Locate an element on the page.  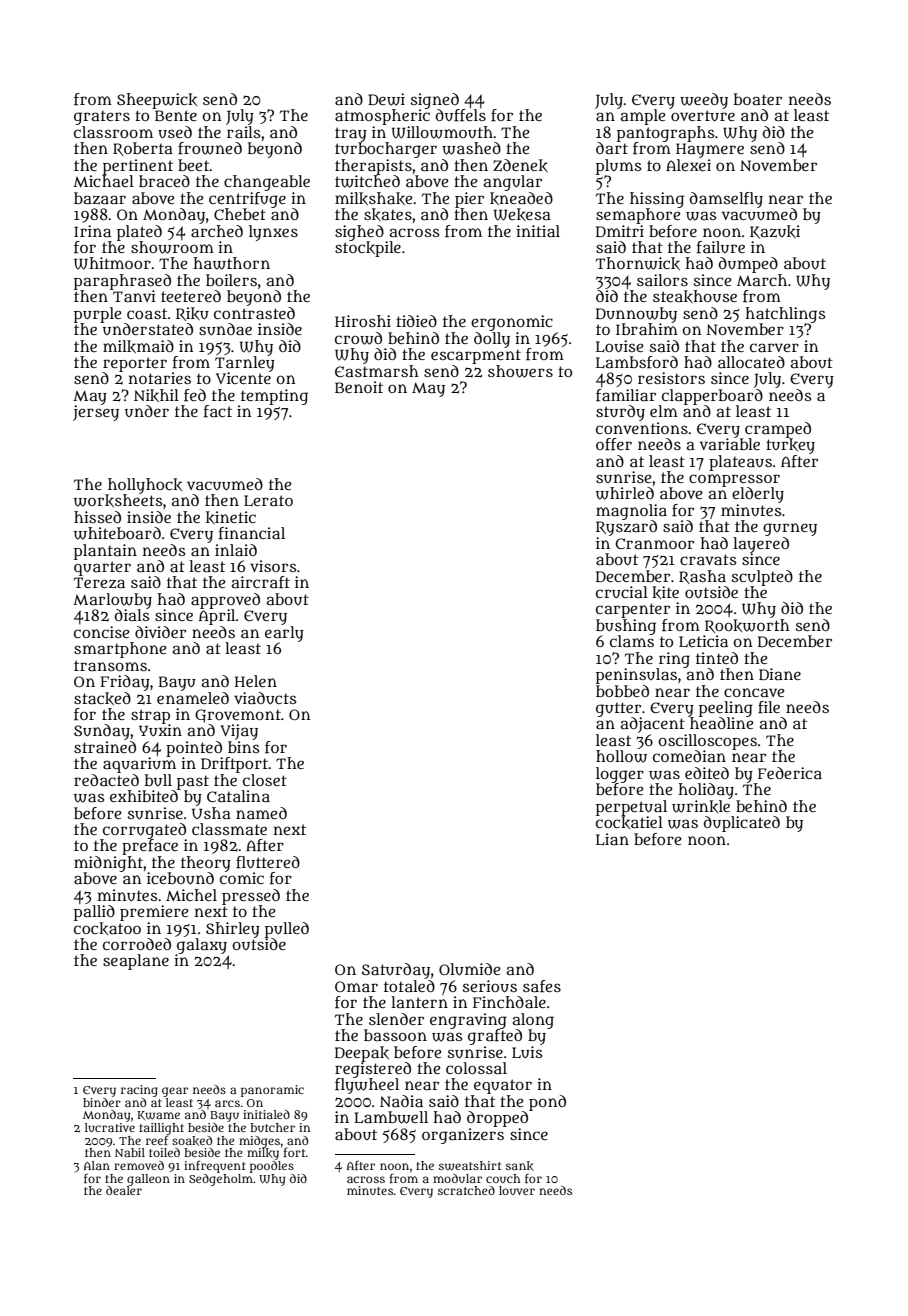
Diane is located at coordinates (780, 674).
